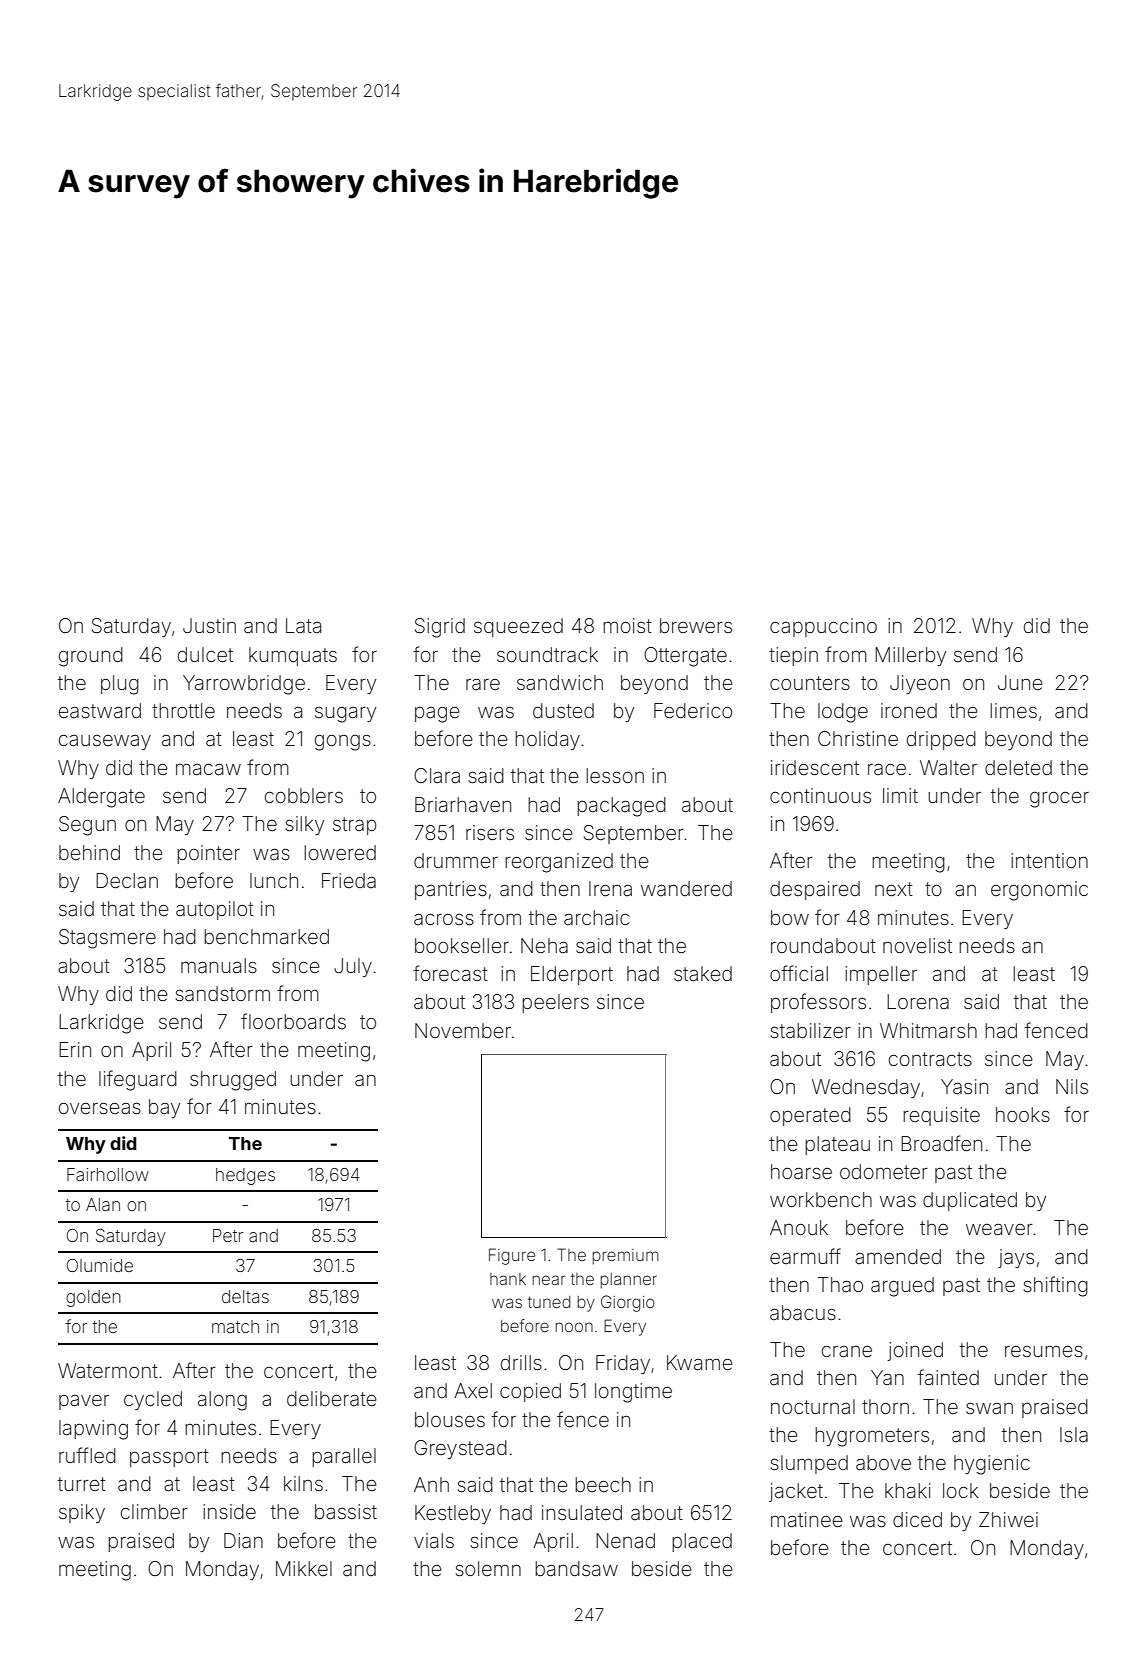 The image size is (1147, 1662). What do you see at coordinates (127, 880) in the document?
I see `Declan` at bounding box center [127, 880].
